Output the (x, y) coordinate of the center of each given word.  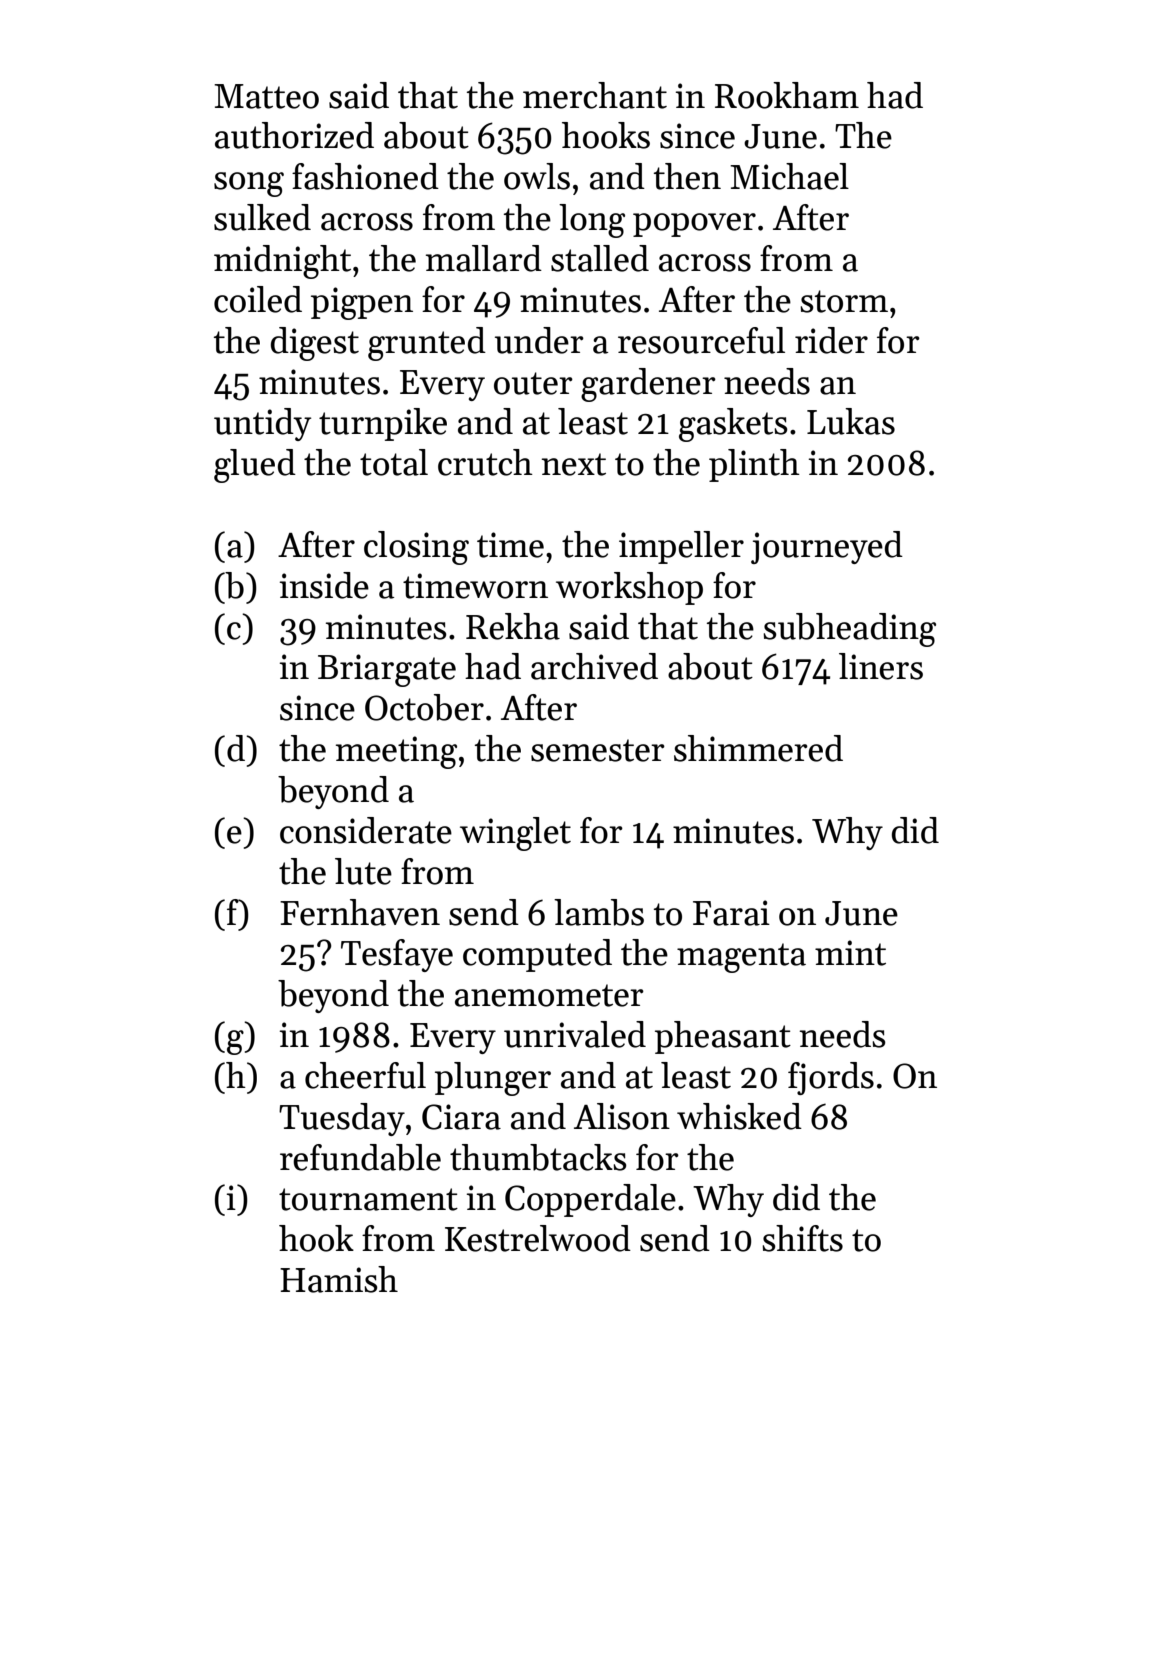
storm (844, 301)
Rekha (513, 626)
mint (850, 953)
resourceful (701, 340)
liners (881, 666)
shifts (802, 1238)
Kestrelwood (538, 1238)
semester (598, 750)
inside (324, 585)
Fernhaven (360, 912)
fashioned (365, 176)
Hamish (339, 1279)
